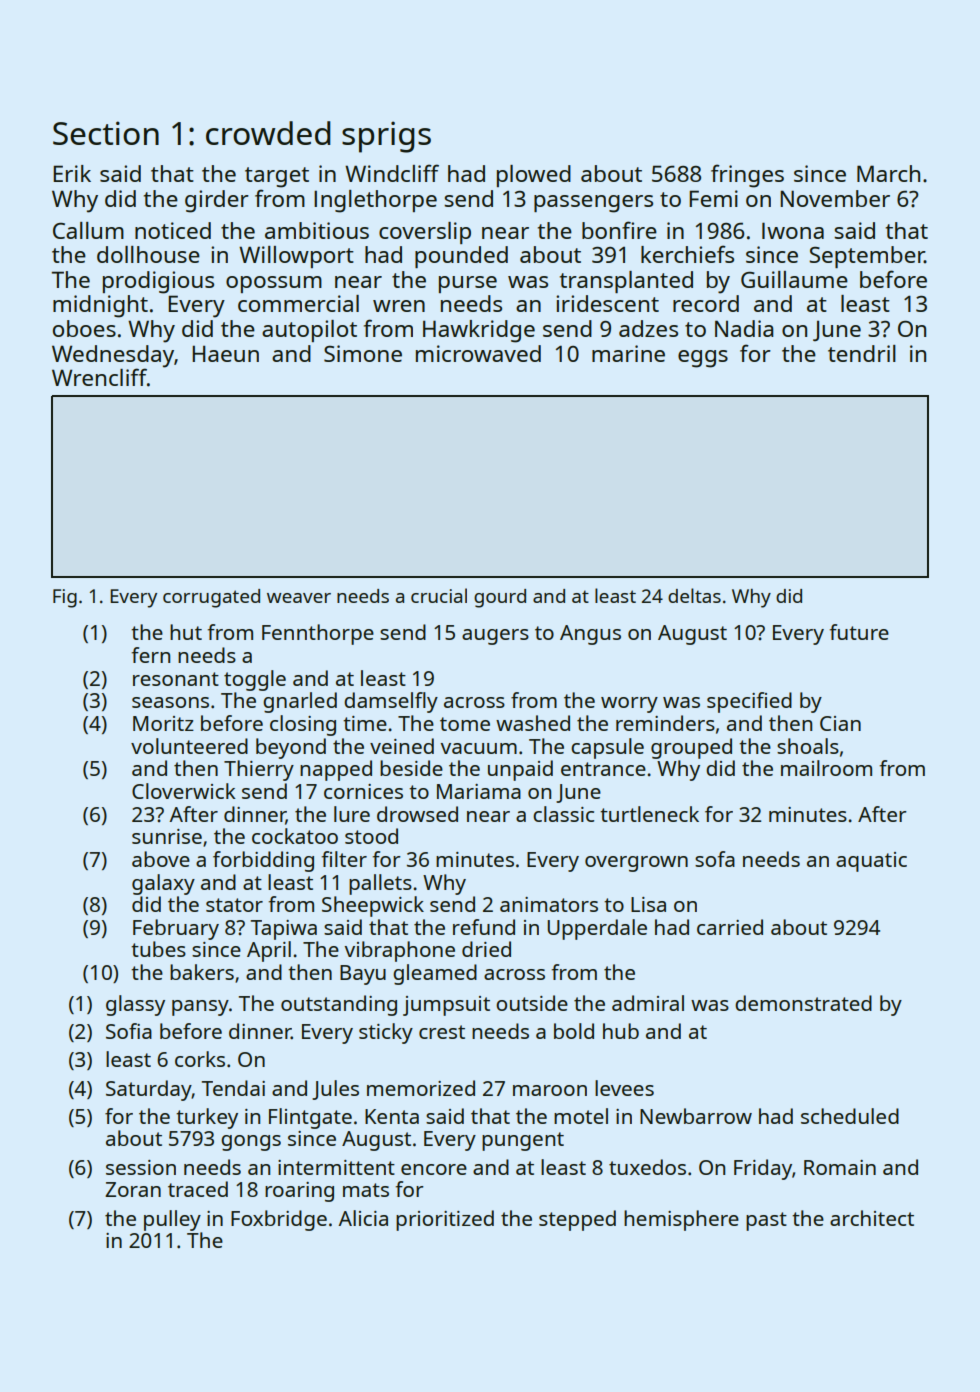 The image size is (980, 1392). Describe the element at coordinates (65, 598) in the page. I see `Fig` at that location.
